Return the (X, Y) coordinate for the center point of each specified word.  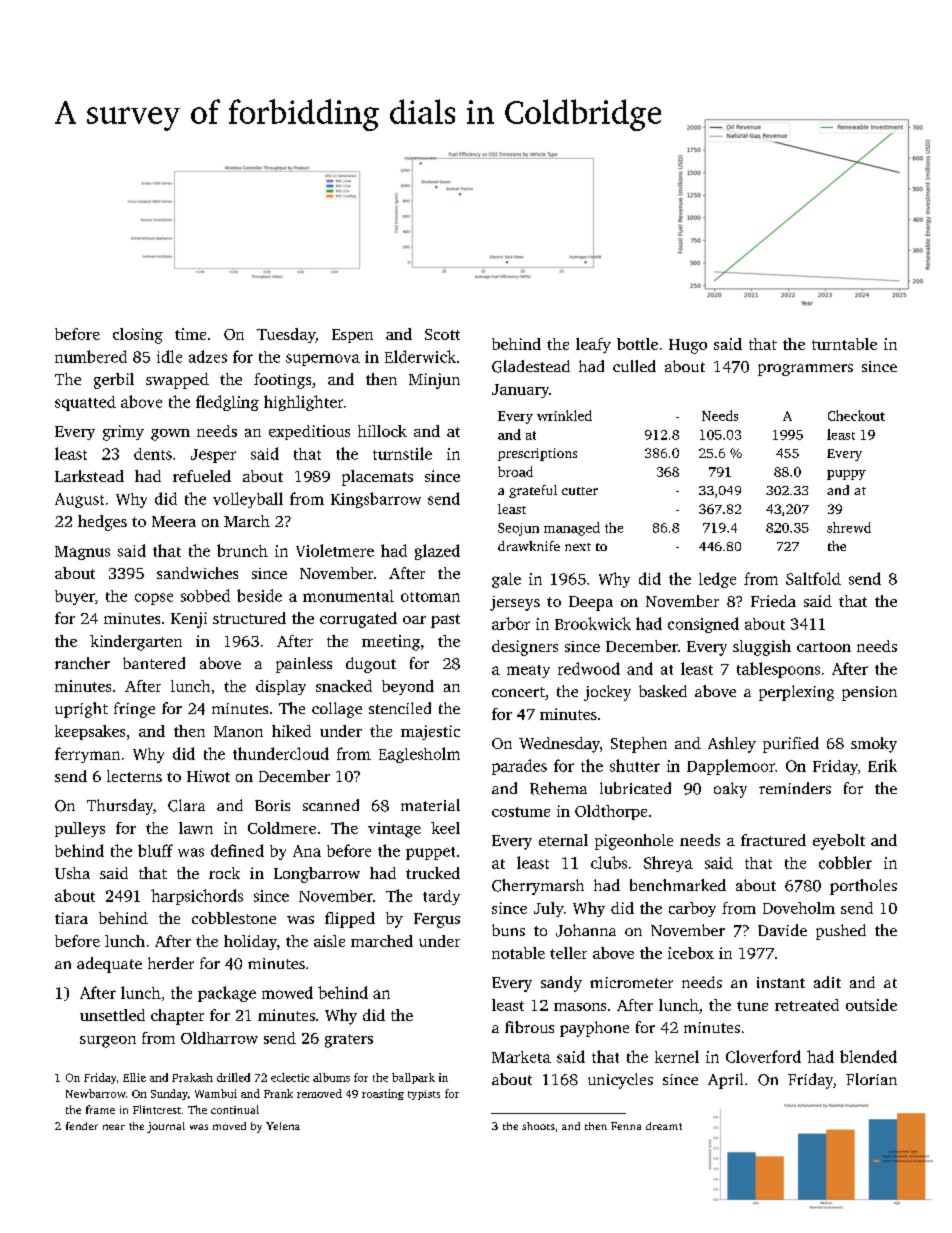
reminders (795, 788)
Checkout (856, 415)
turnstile (402, 453)
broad (515, 471)
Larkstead (89, 476)
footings (282, 381)
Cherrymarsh (538, 887)
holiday (250, 942)
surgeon (108, 1042)
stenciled (400, 708)
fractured (773, 840)
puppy (846, 475)
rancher (82, 663)
